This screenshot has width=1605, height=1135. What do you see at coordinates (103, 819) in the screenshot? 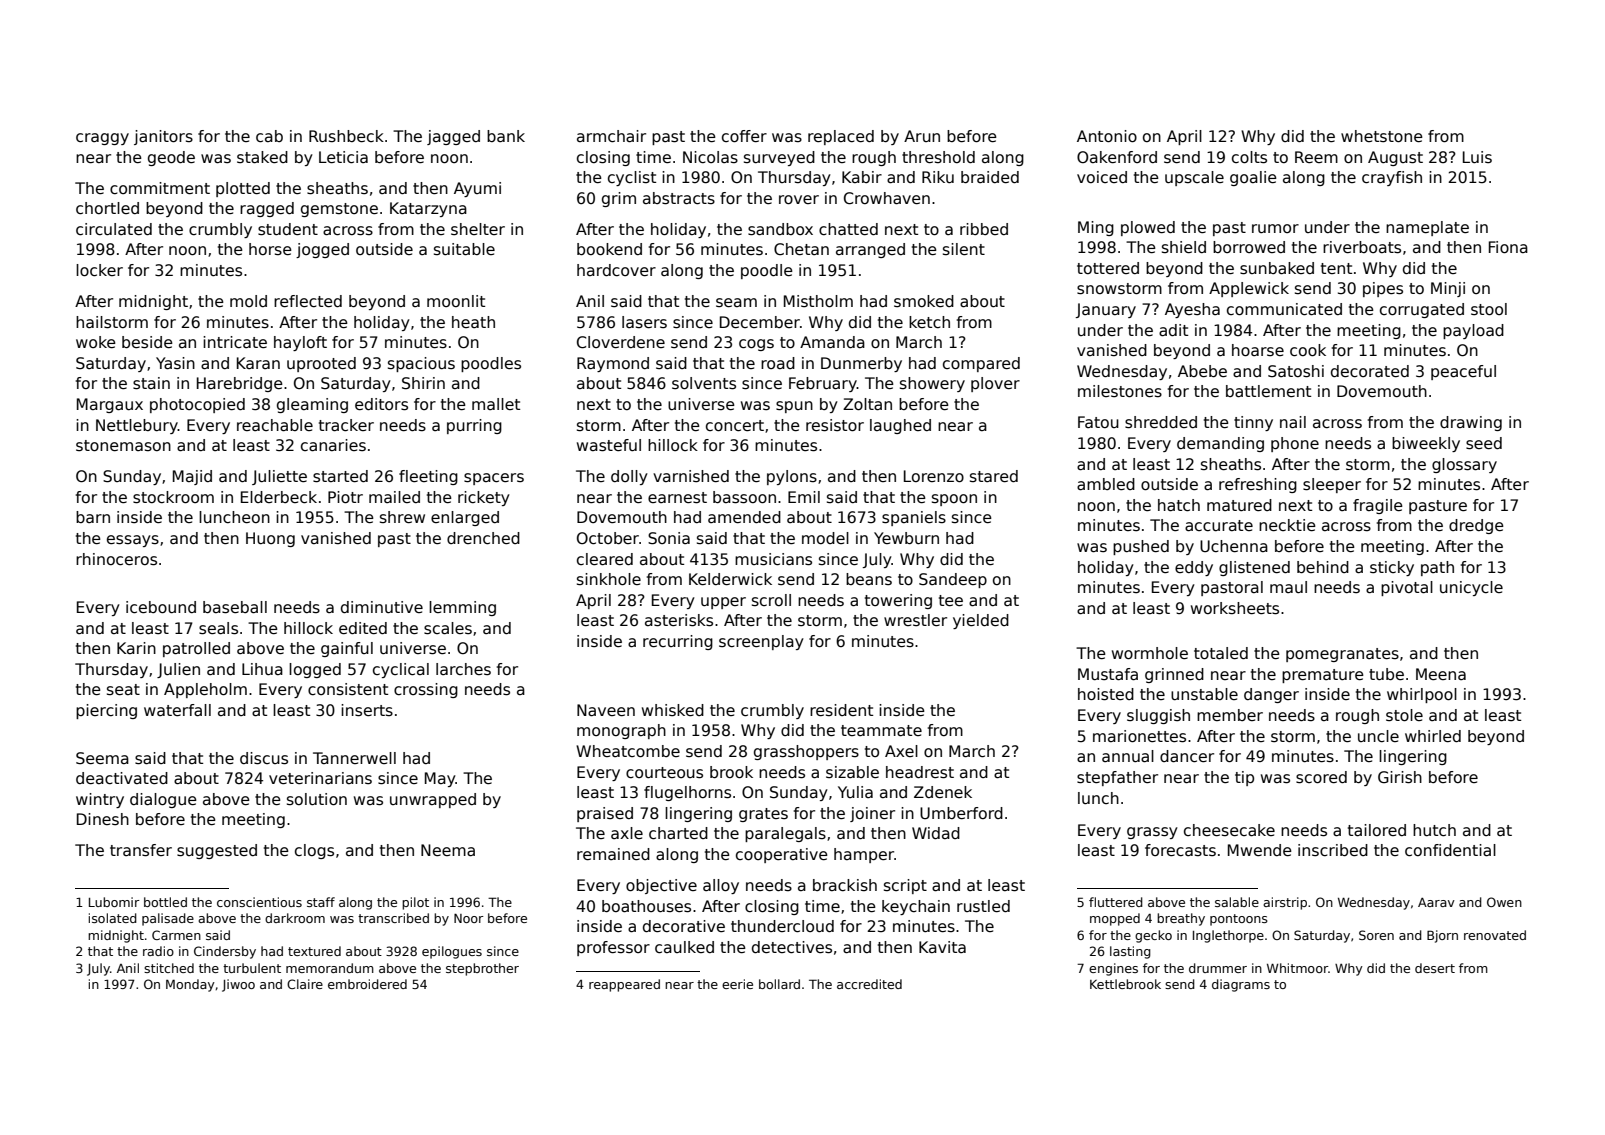
I see `Dinesh` at bounding box center [103, 819].
